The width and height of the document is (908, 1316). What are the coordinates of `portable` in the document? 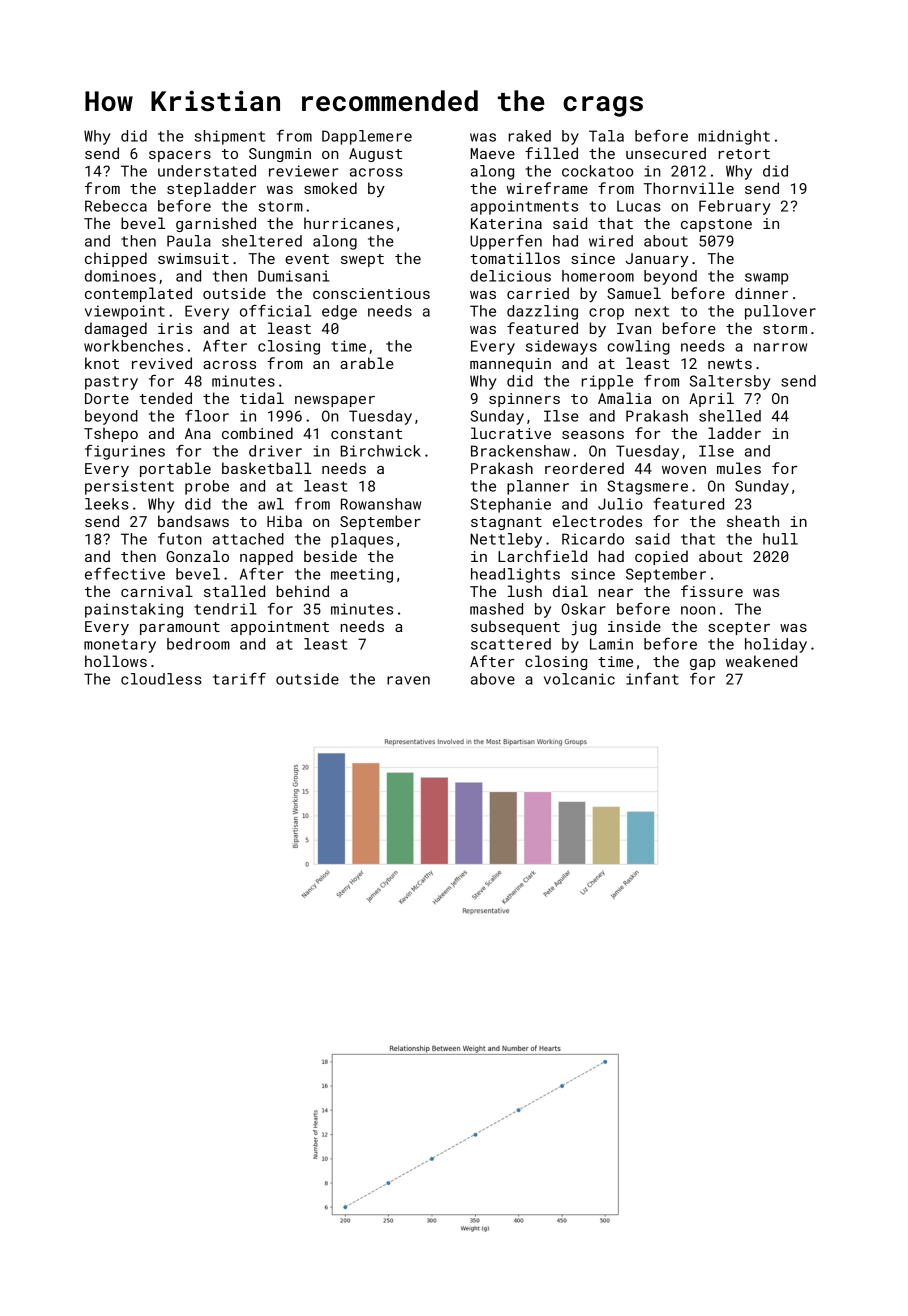 It's located at (175, 469).
